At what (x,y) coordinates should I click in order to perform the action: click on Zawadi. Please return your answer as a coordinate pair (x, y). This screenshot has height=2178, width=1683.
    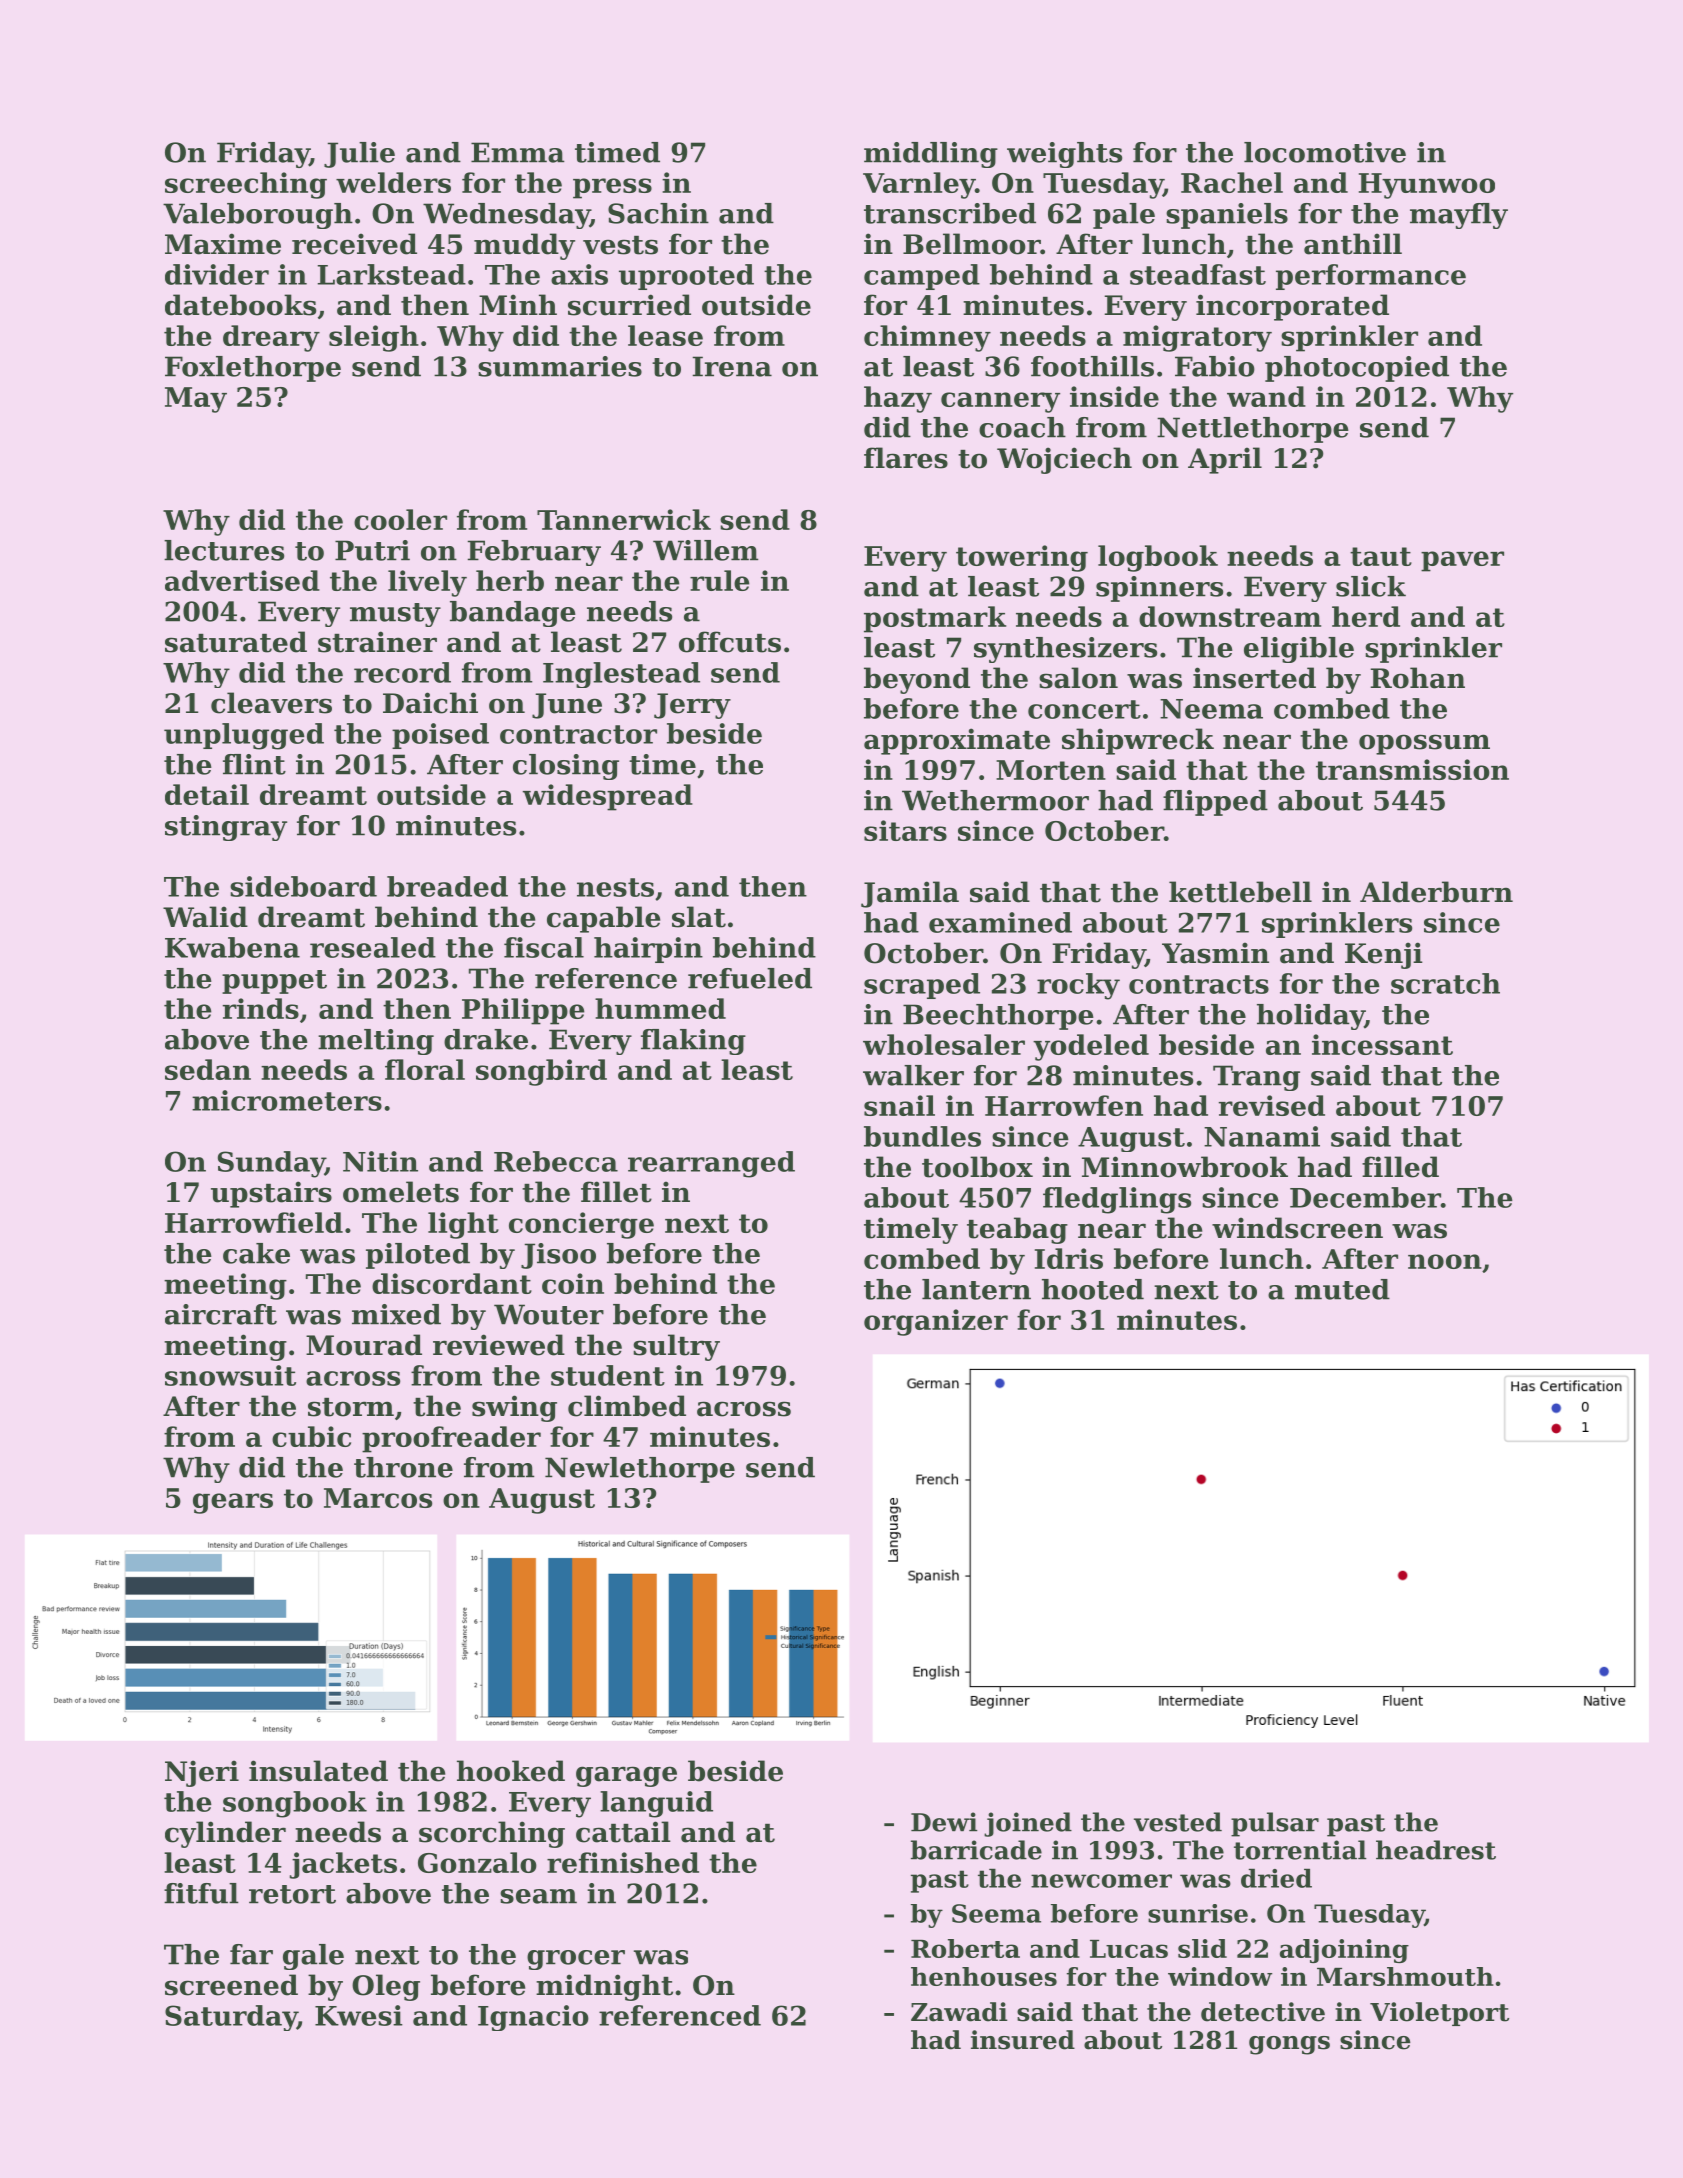
    Looking at the image, I should click on (959, 2012).
